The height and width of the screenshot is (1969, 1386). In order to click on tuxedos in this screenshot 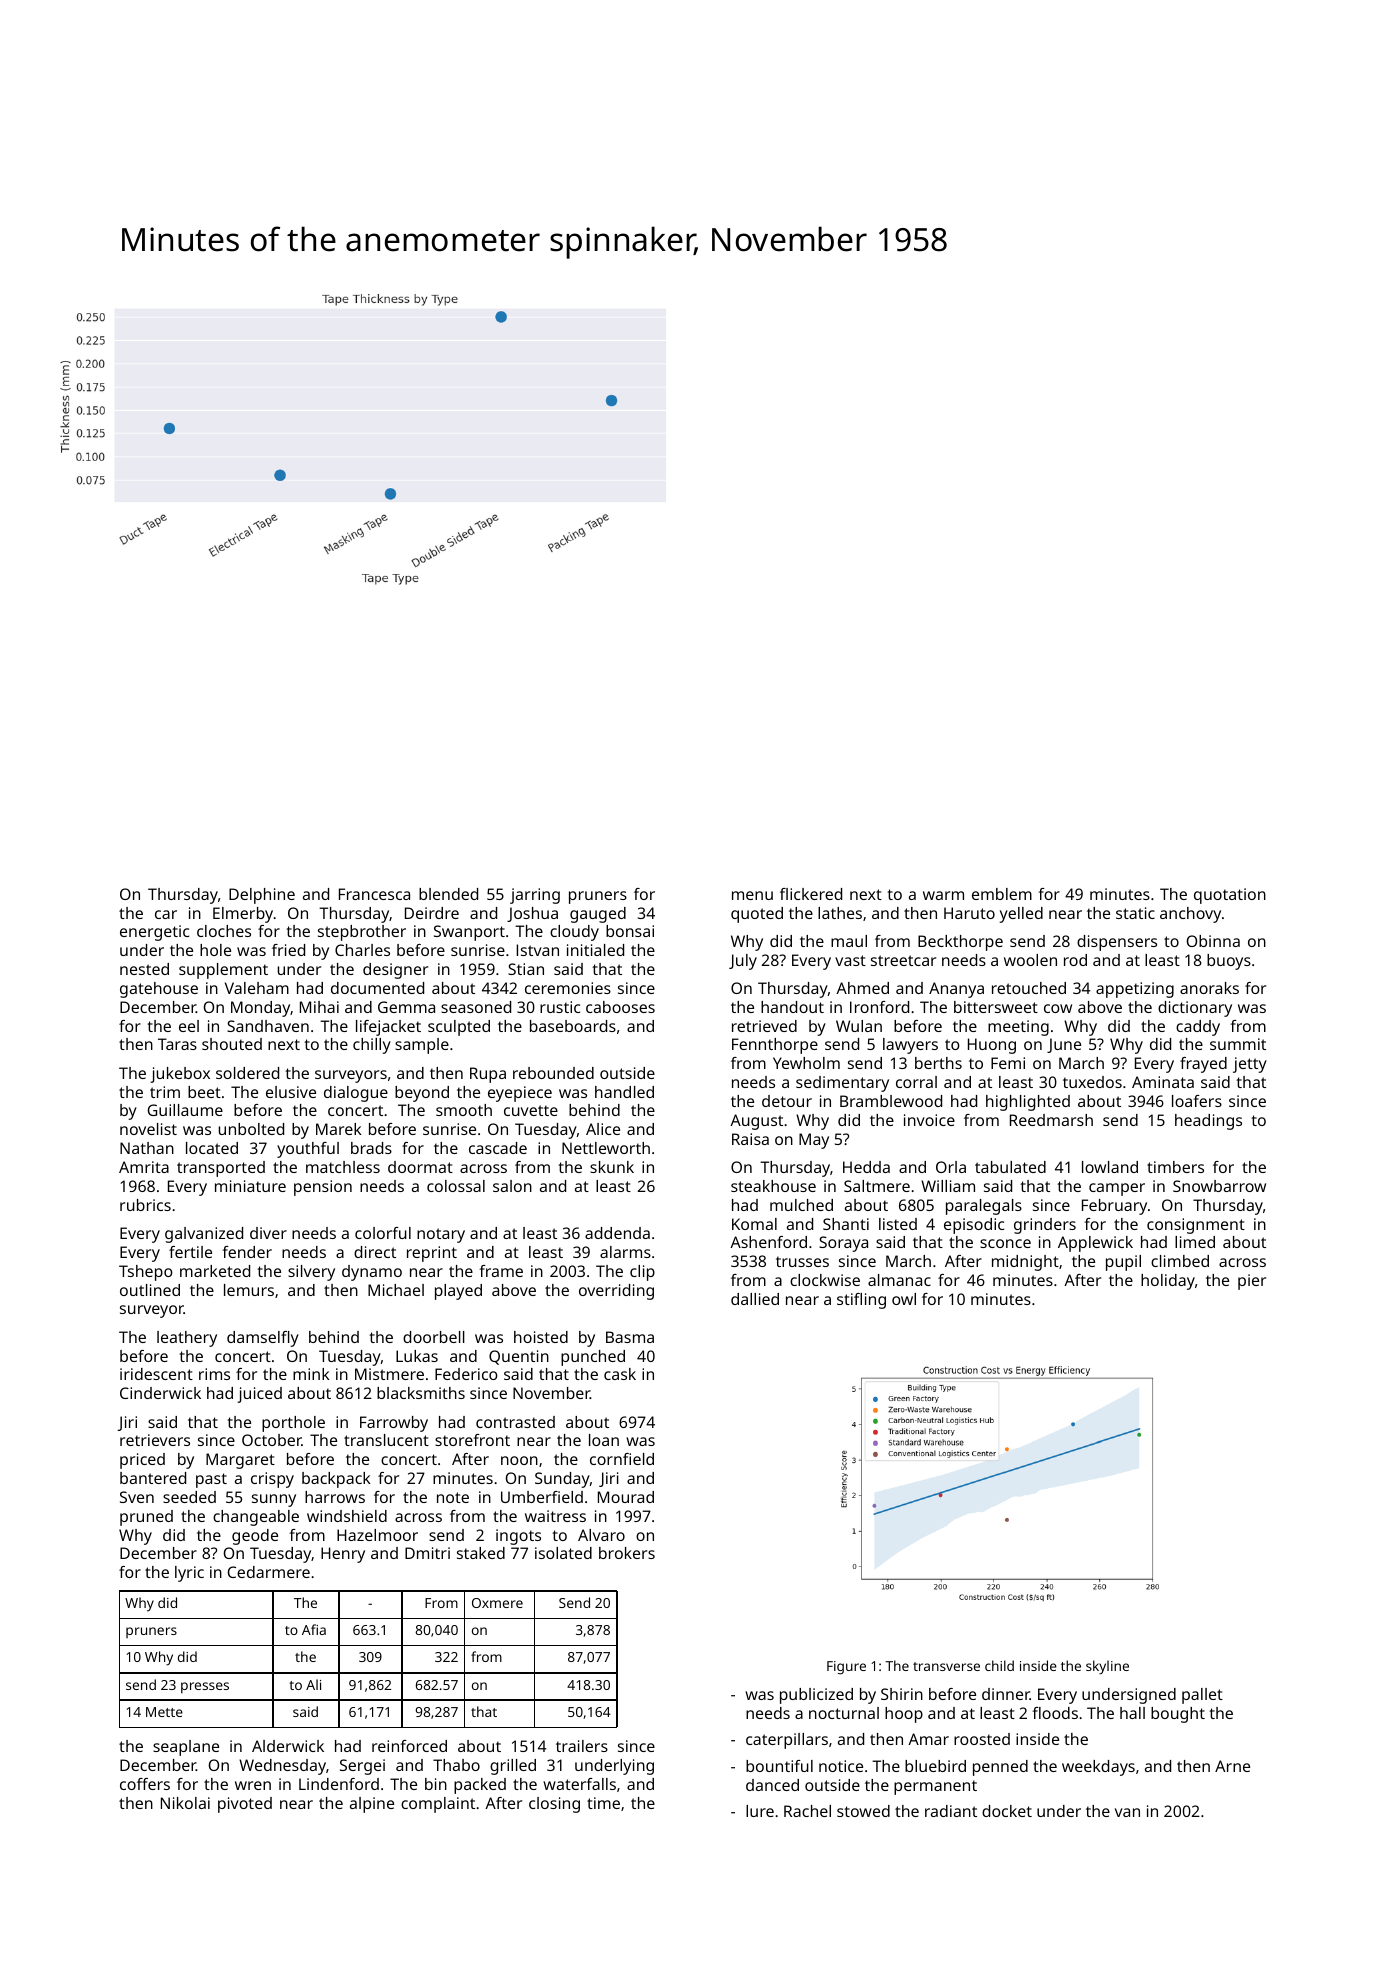, I will do `click(1092, 1082)`.
